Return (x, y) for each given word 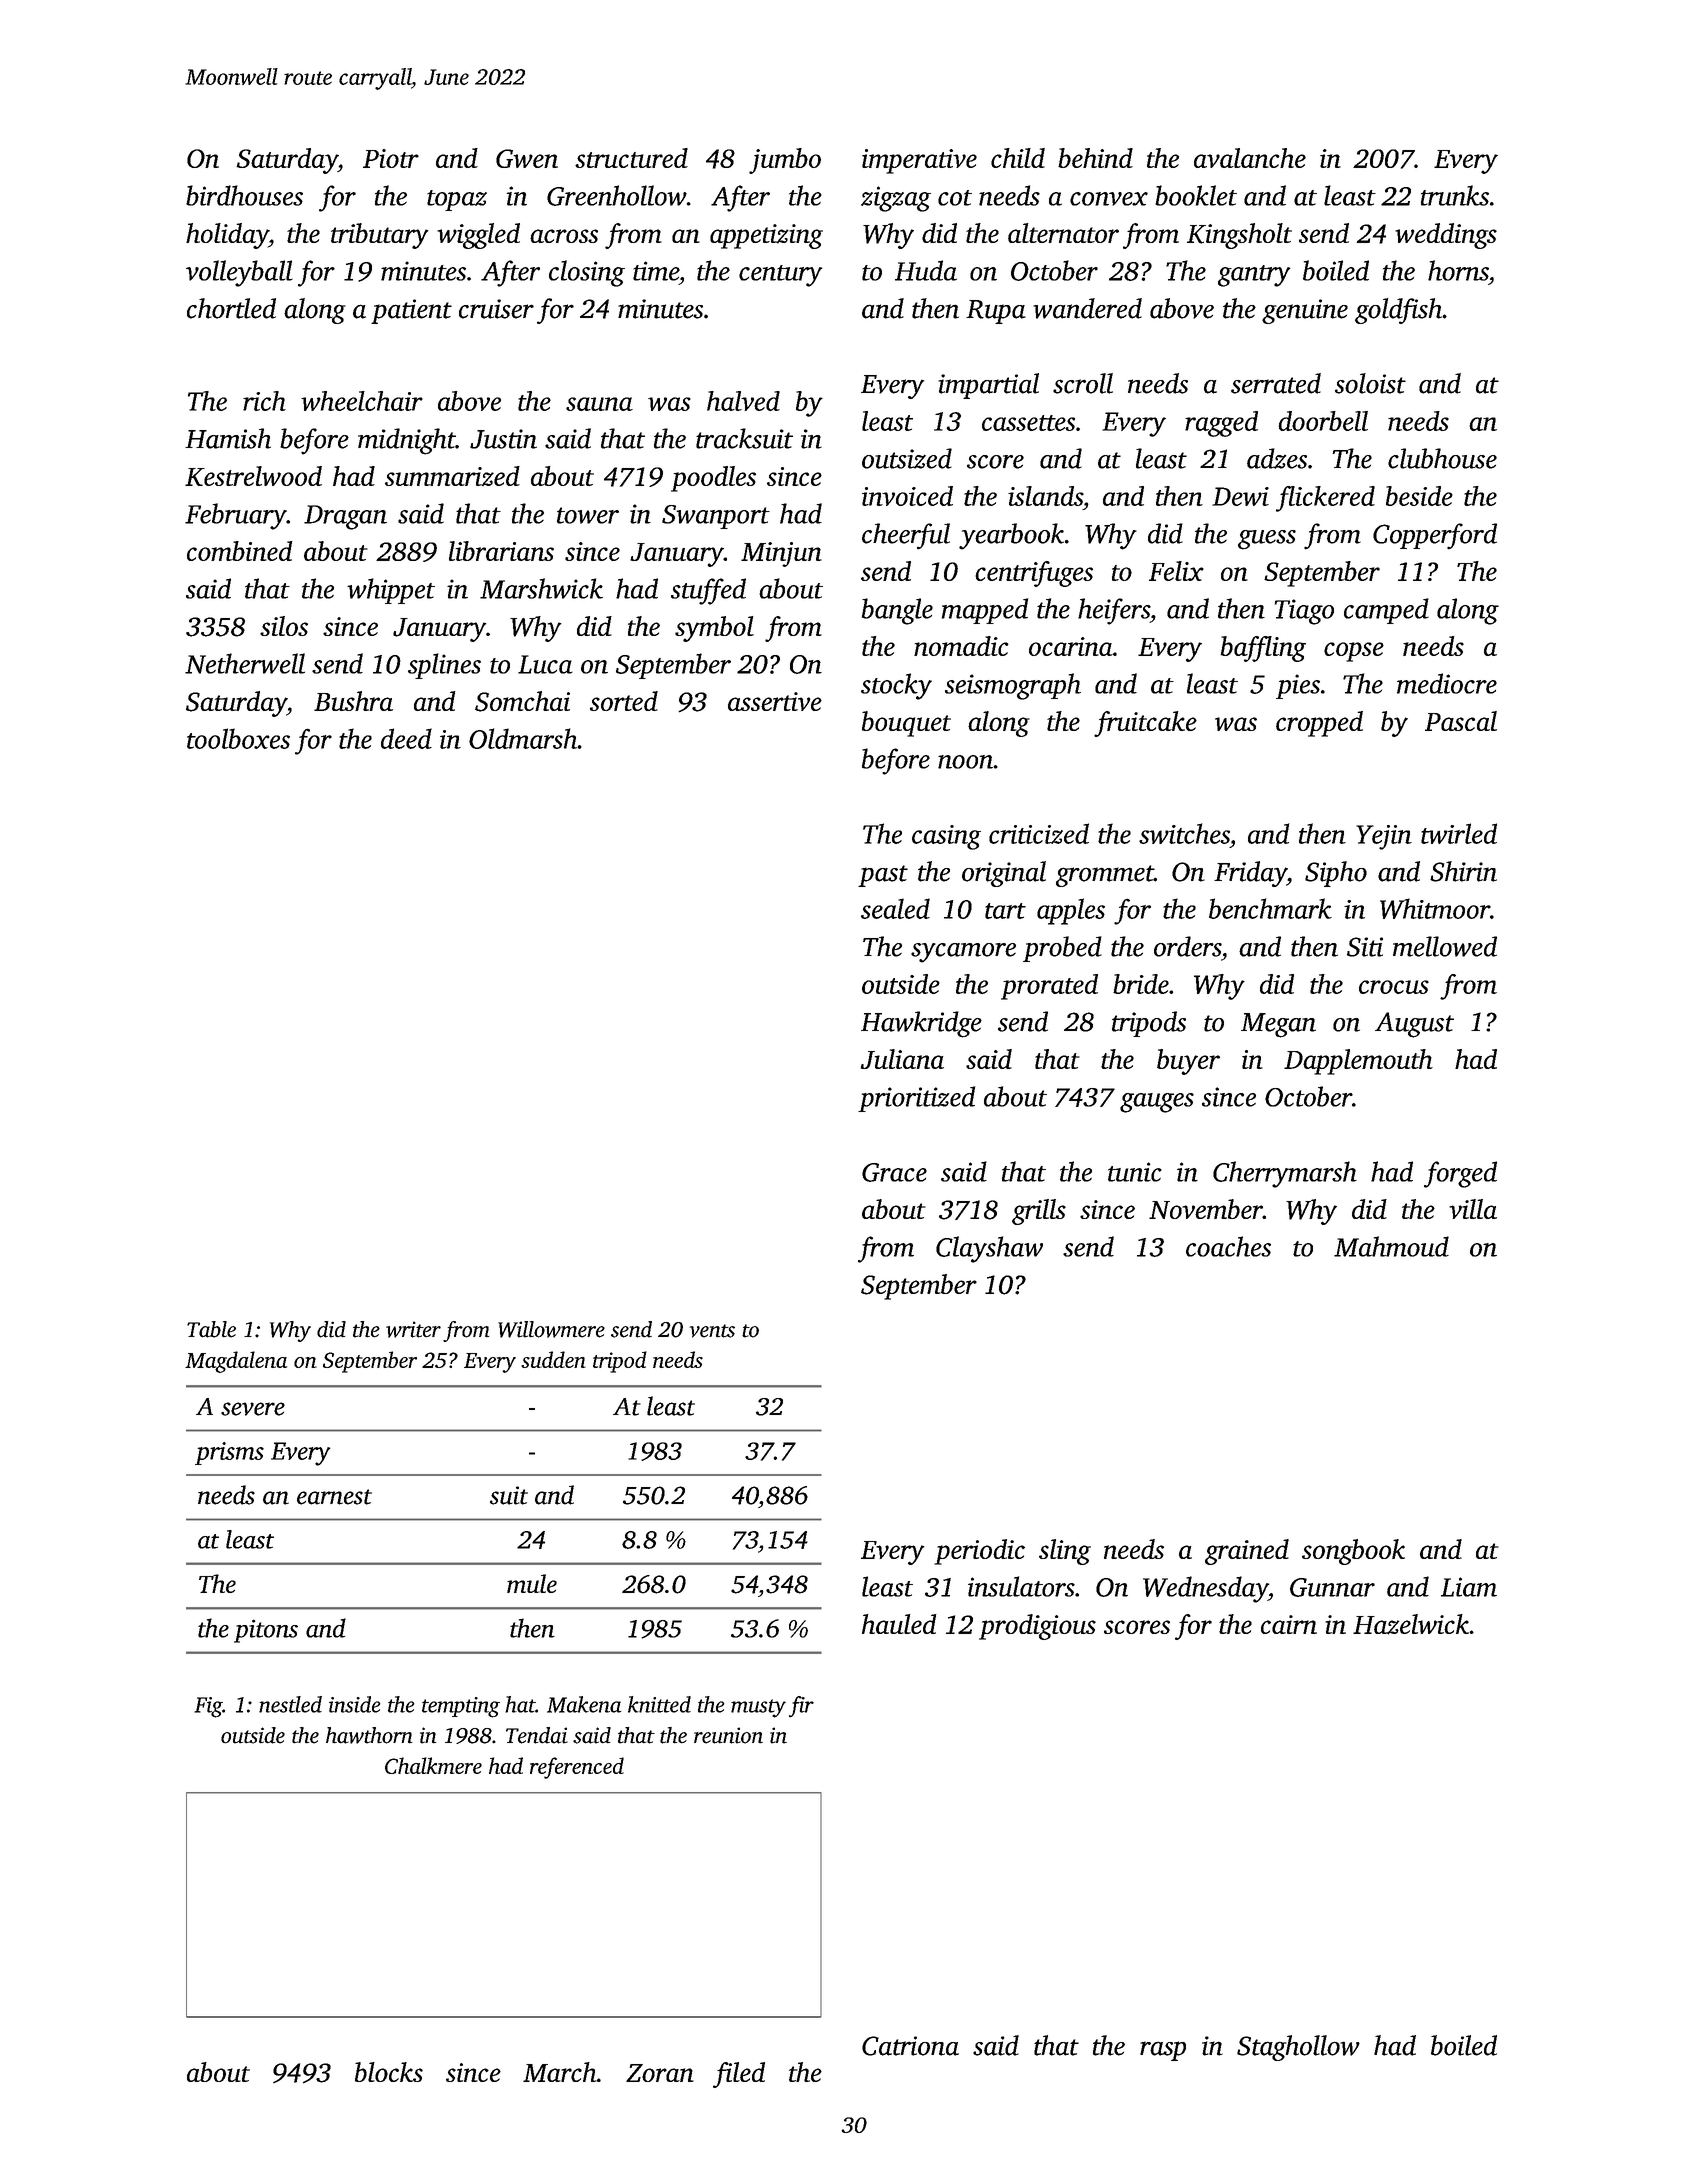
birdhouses (244, 195)
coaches (1228, 1246)
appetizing (766, 236)
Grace (894, 1172)
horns (1458, 270)
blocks (389, 2072)
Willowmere (551, 1329)
